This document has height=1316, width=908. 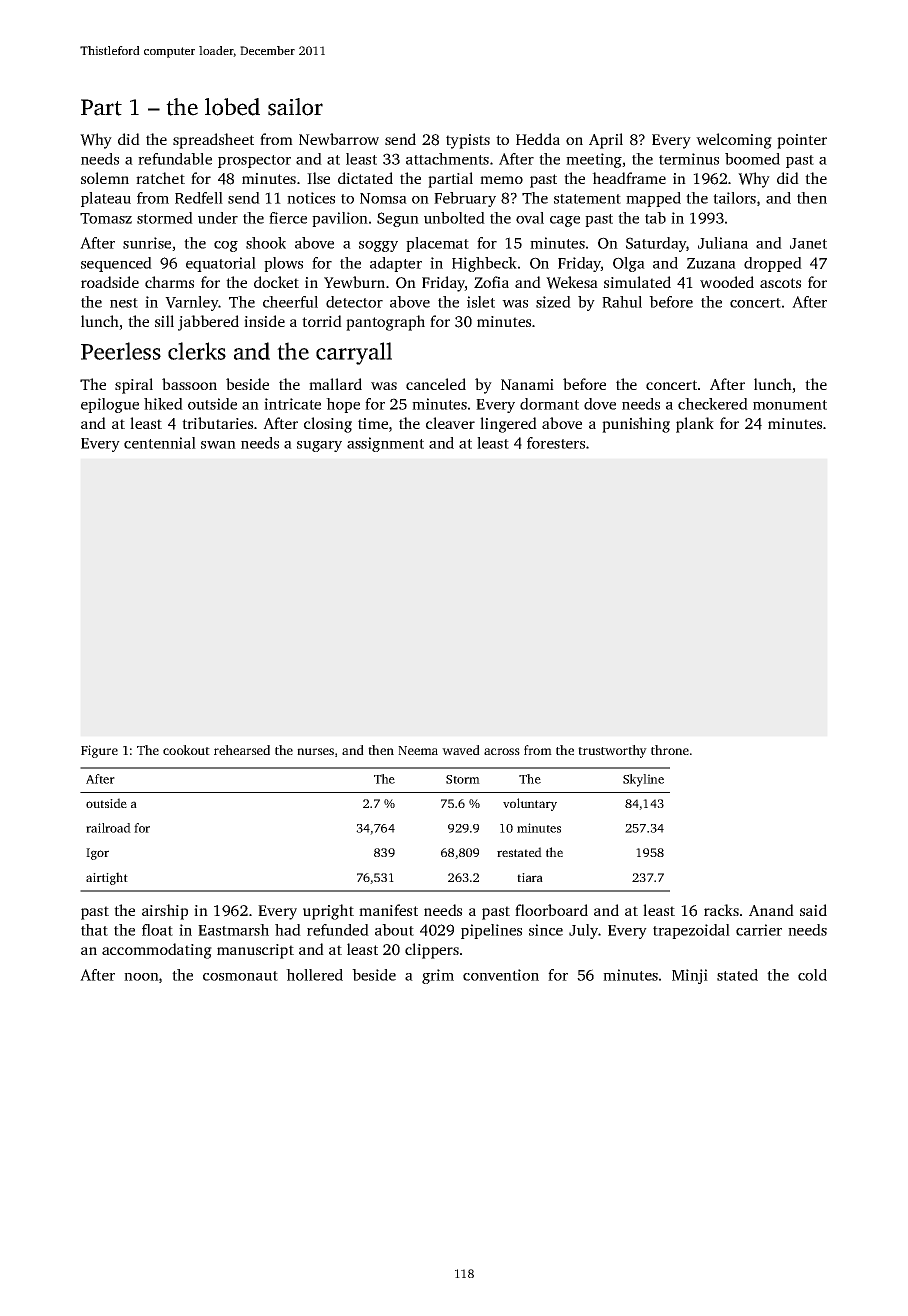 What do you see at coordinates (502, 751) in the document?
I see `across` at bounding box center [502, 751].
